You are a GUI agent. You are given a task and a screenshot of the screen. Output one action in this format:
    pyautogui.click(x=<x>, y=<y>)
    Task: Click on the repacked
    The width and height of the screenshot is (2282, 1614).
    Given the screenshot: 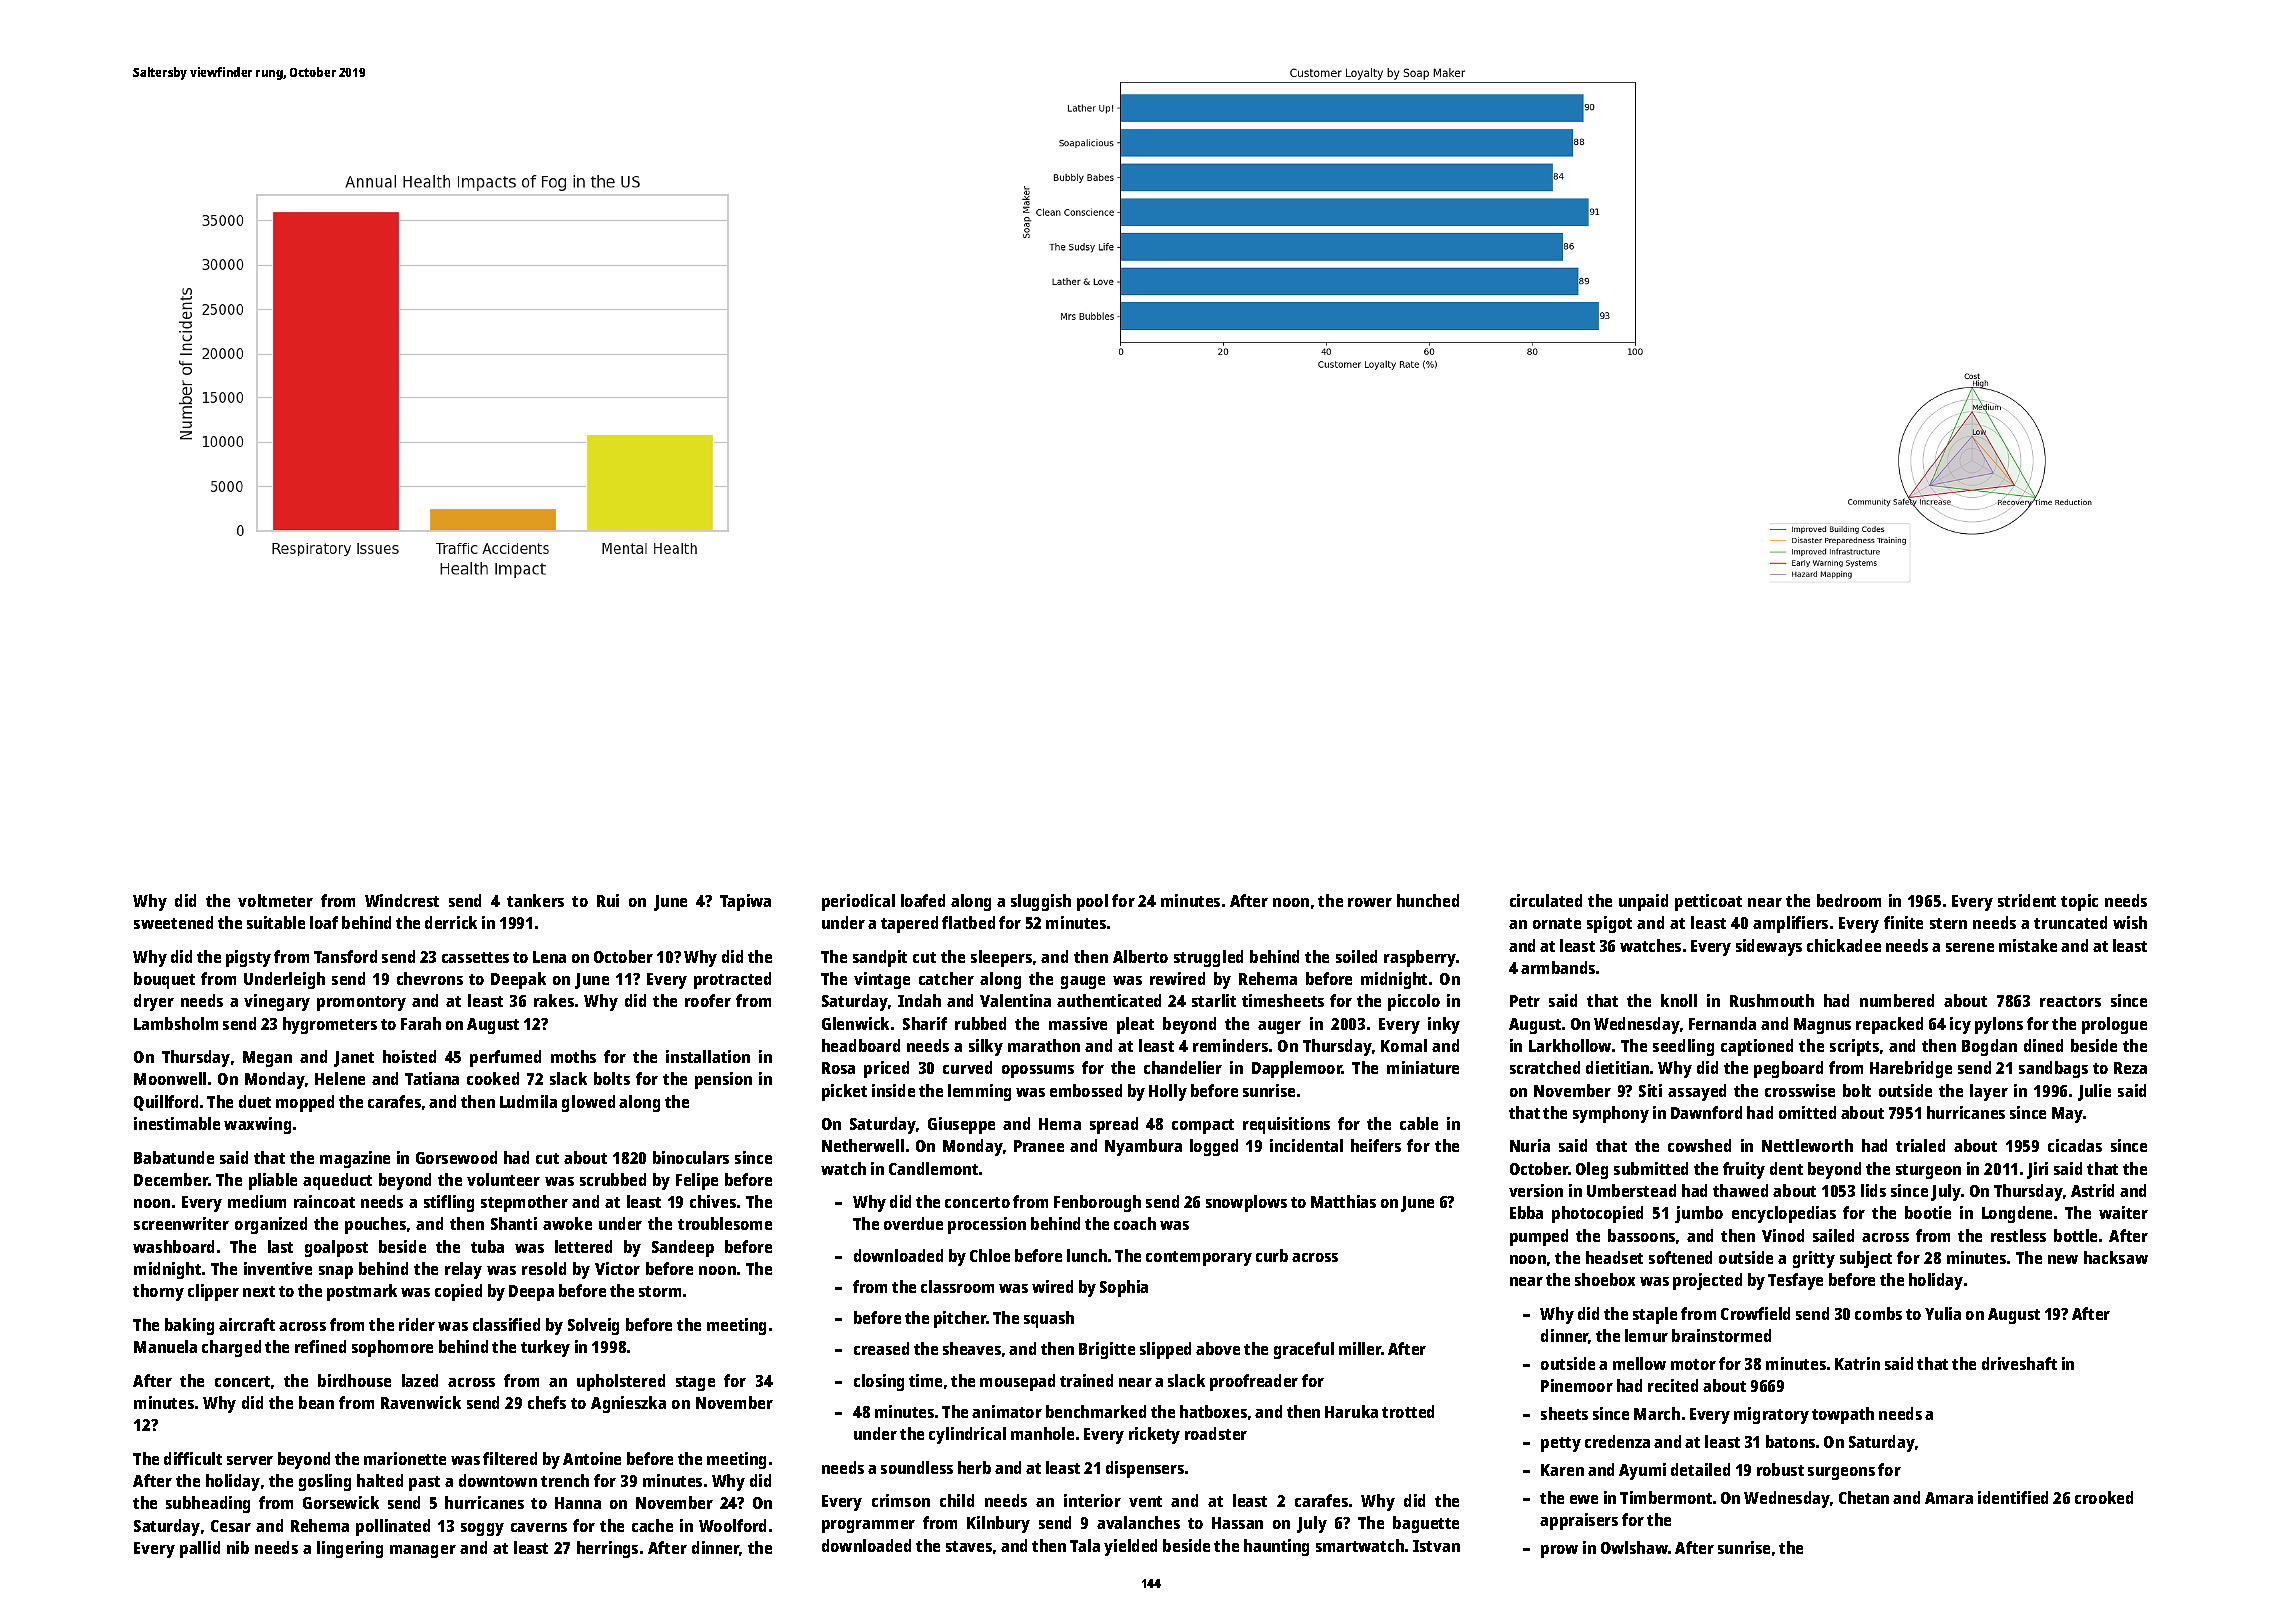 What is the action you would take?
    pyautogui.click(x=1889, y=1025)
